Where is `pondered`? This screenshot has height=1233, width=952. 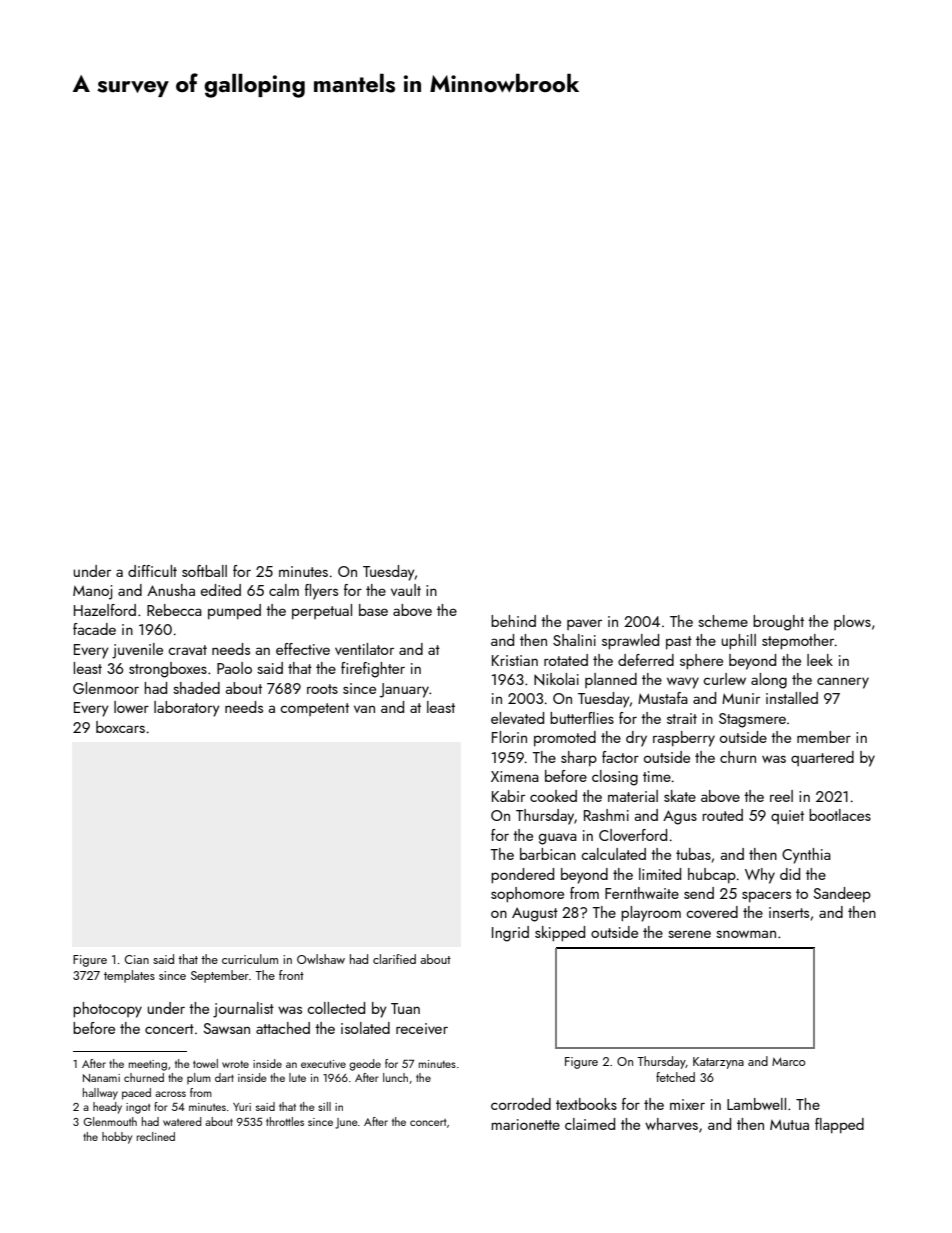 pondered is located at coordinates (522, 876).
